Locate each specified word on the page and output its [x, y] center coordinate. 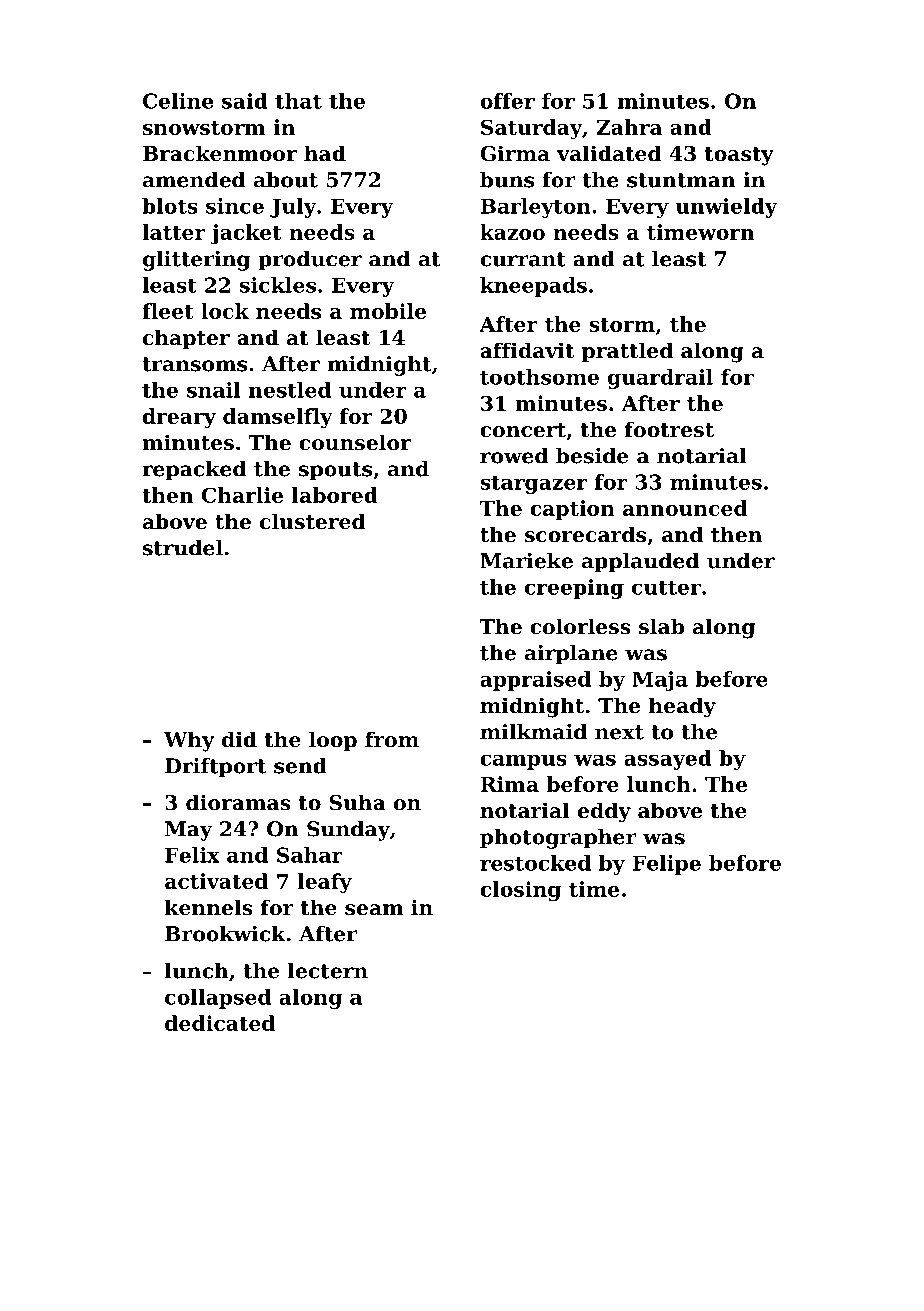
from [392, 739]
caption [572, 510]
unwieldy [726, 208]
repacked [194, 471]
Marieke [526, 561]
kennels [209, 907]
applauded [641, 563]
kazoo [512, 232]
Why [189, 741]
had [325, 153]
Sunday [348, 831]
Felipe [666, 865]
